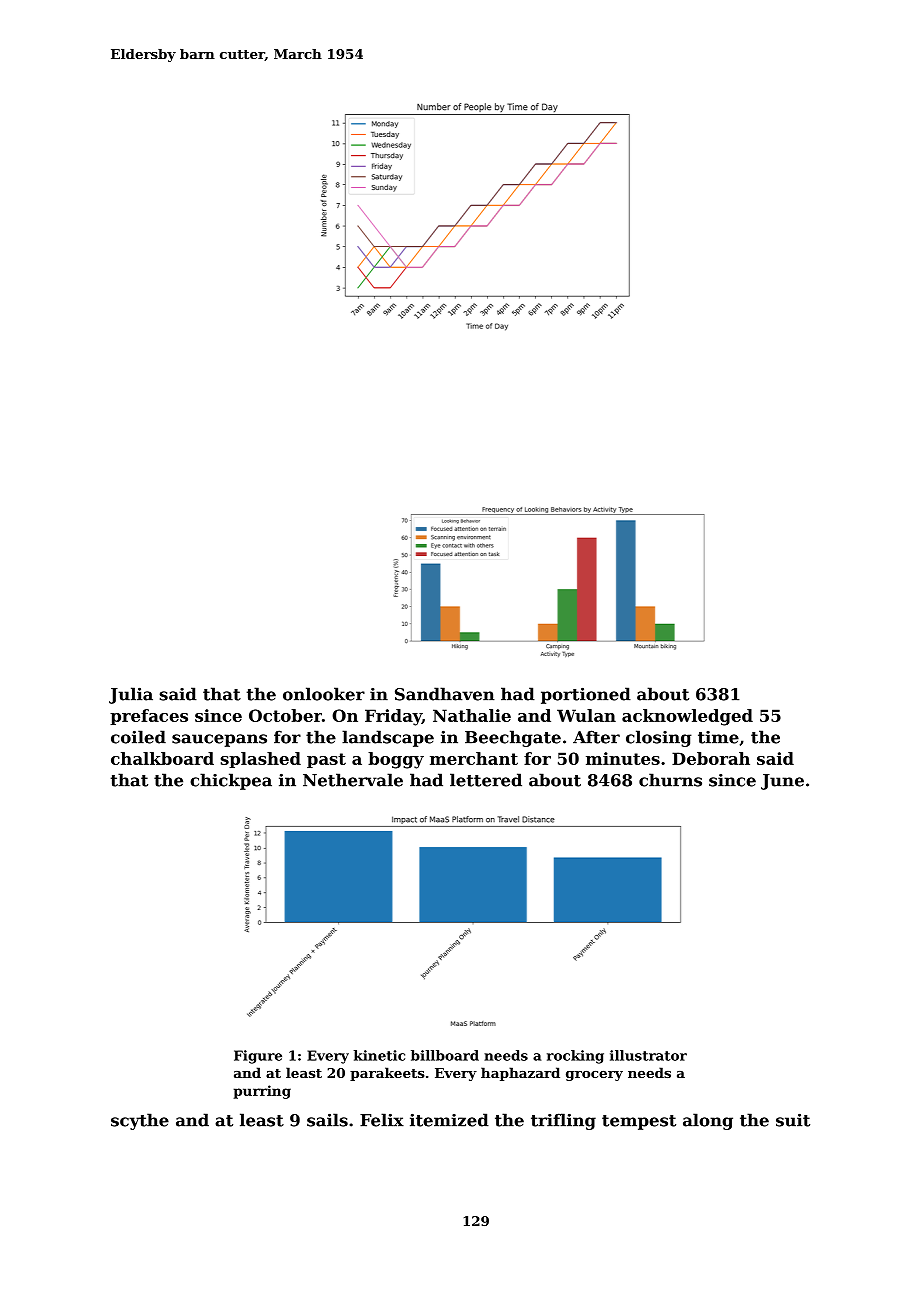 This screenshot has width=924, height=1311. Describe the element at coordinates (648, 1055) in the screenshot. I see `illustrator` at that location.
